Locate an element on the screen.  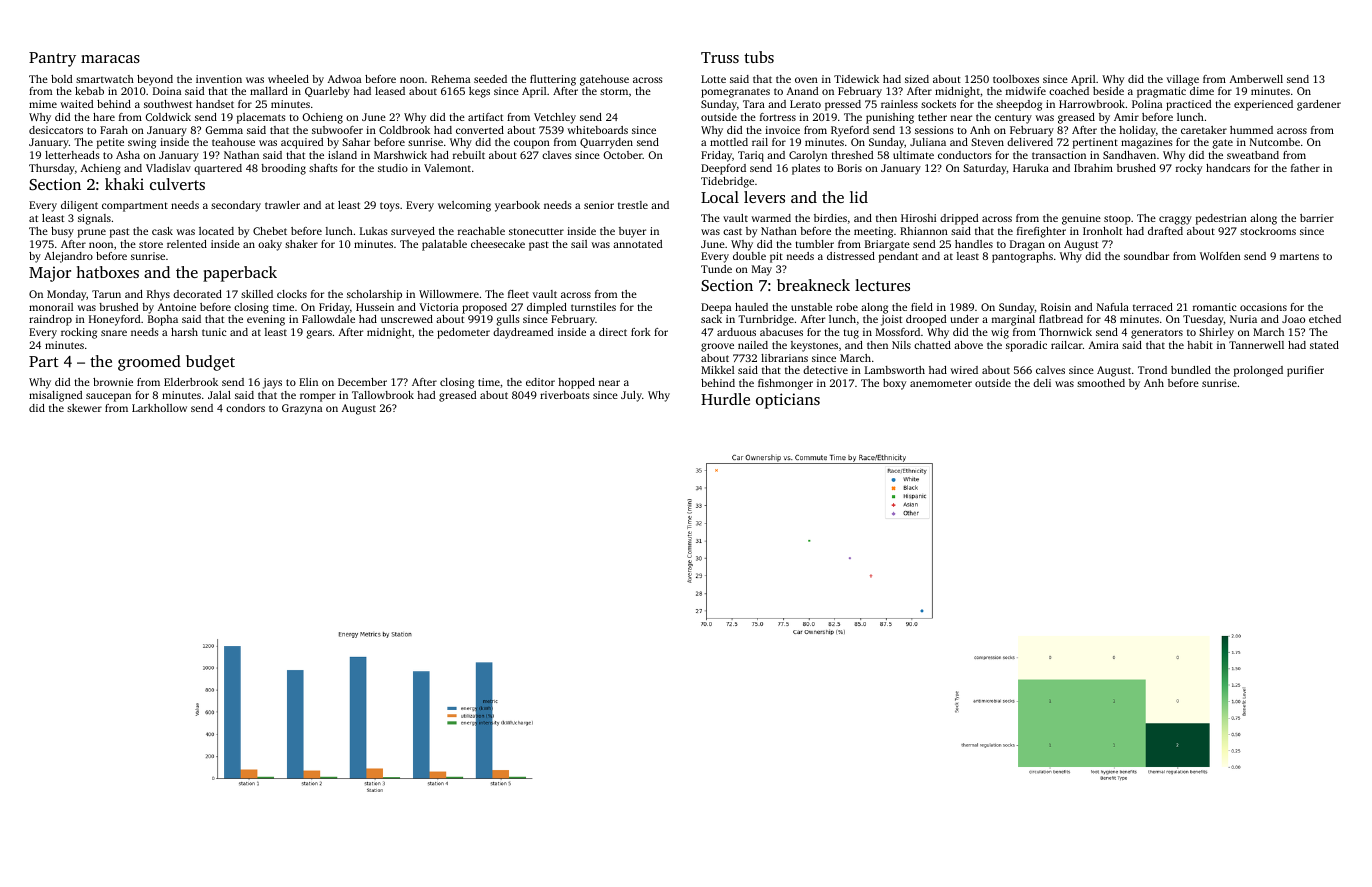
hummed is located at coordinates (1251, 130).
